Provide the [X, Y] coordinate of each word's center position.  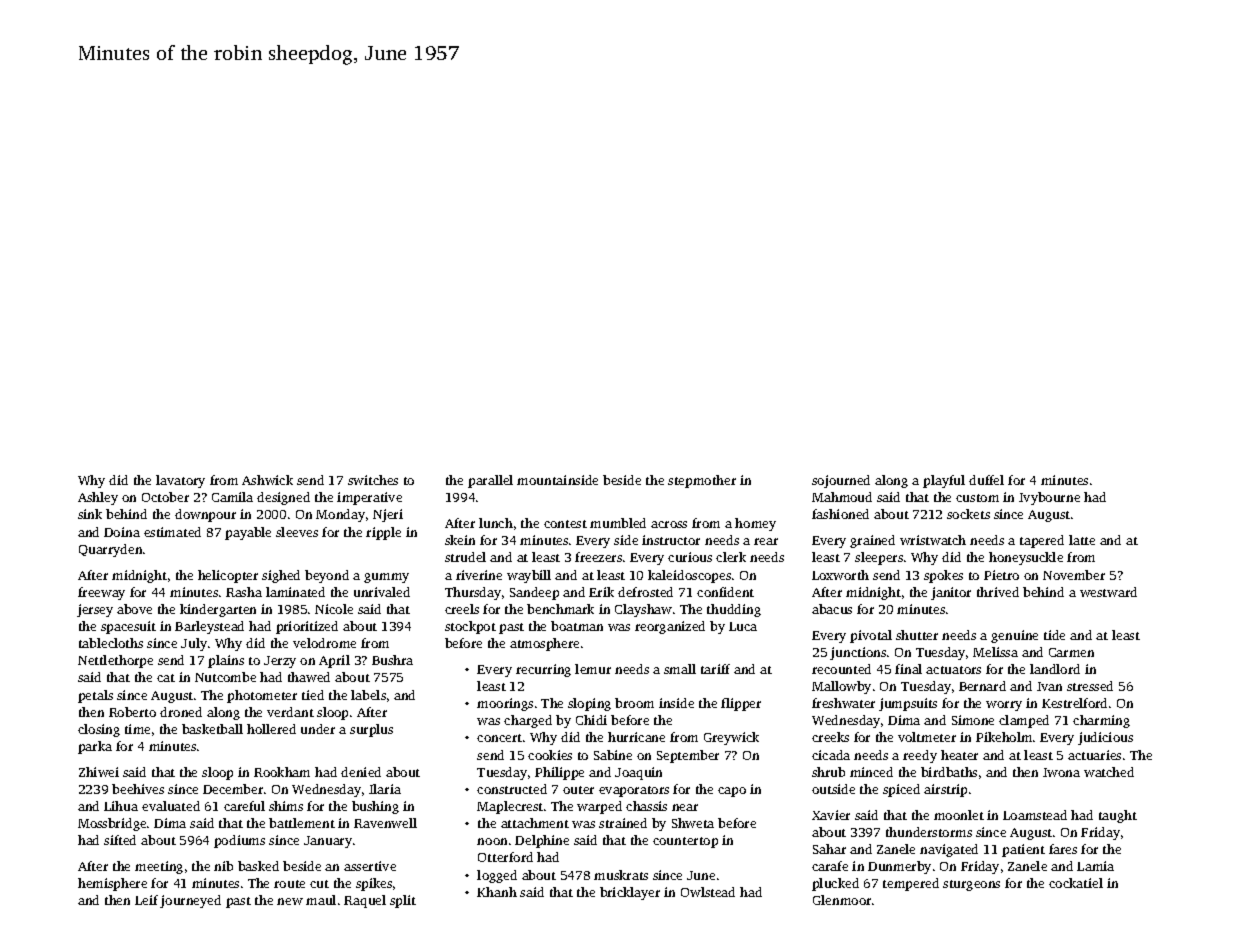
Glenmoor [842, 900]
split [403, 901]
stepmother [702, 481]
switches [373, 480]
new [290, 901]
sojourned [841, 481]
